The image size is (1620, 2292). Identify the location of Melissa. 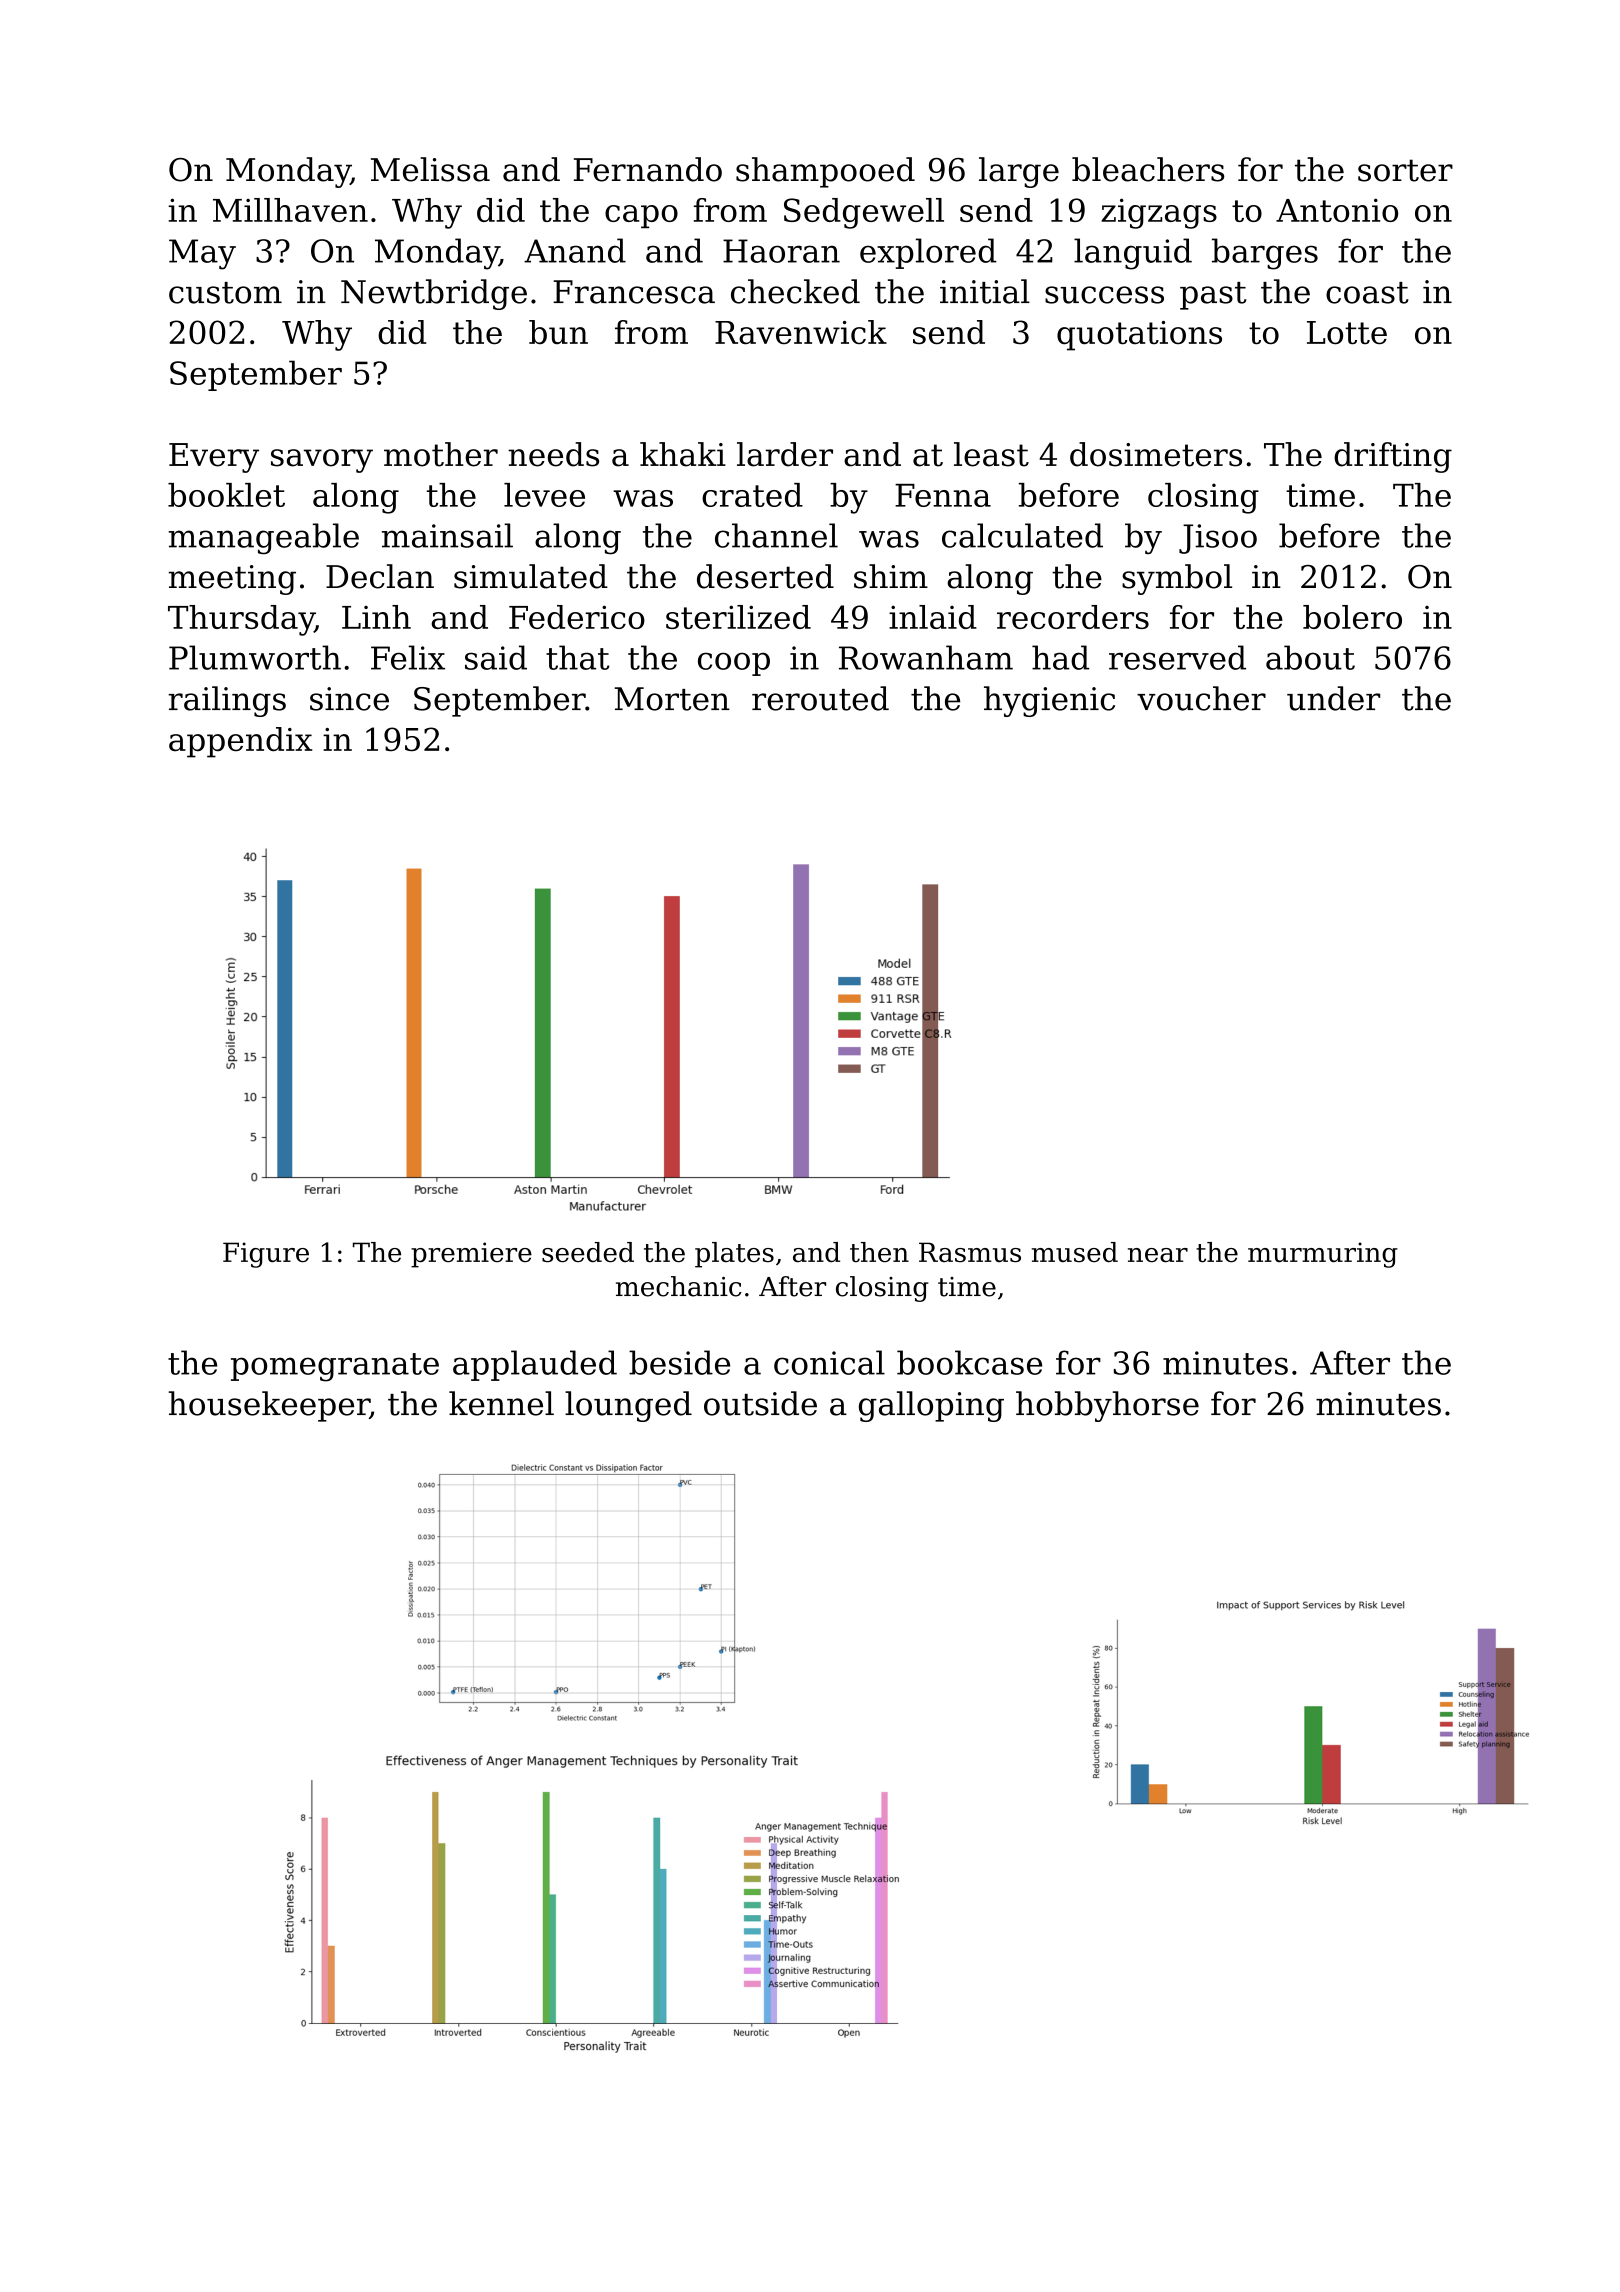
(430, 169).
